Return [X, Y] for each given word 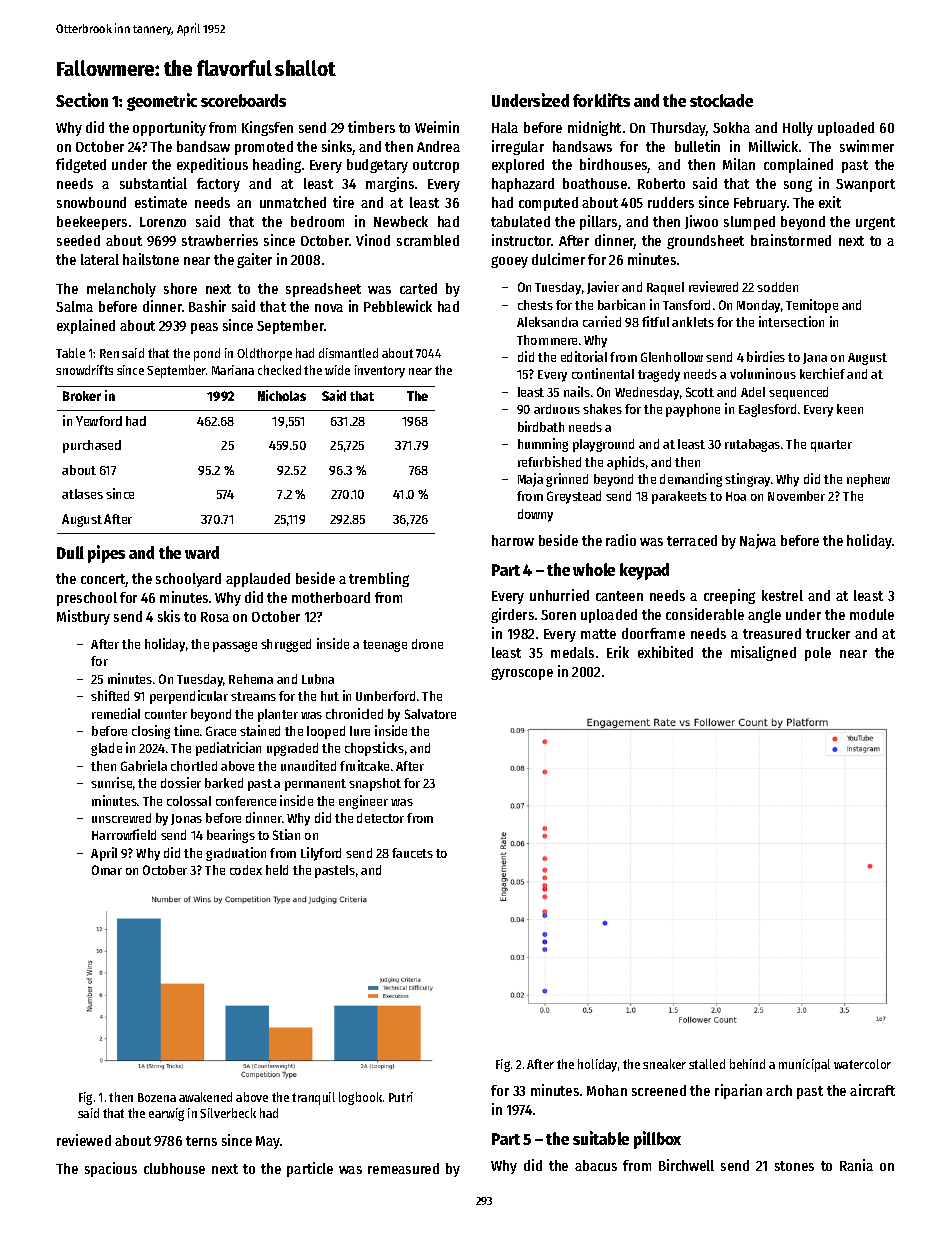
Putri [401, 1097]
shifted [110, 695]
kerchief [822, 373]
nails [577, 391]
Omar [107, 870]
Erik [618, 652]
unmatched [293, 202]
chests [535, 305]
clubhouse [174, 1168]
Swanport [865, 185]
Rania [856, 1165]
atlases [82, 494]
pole [818, 654]
